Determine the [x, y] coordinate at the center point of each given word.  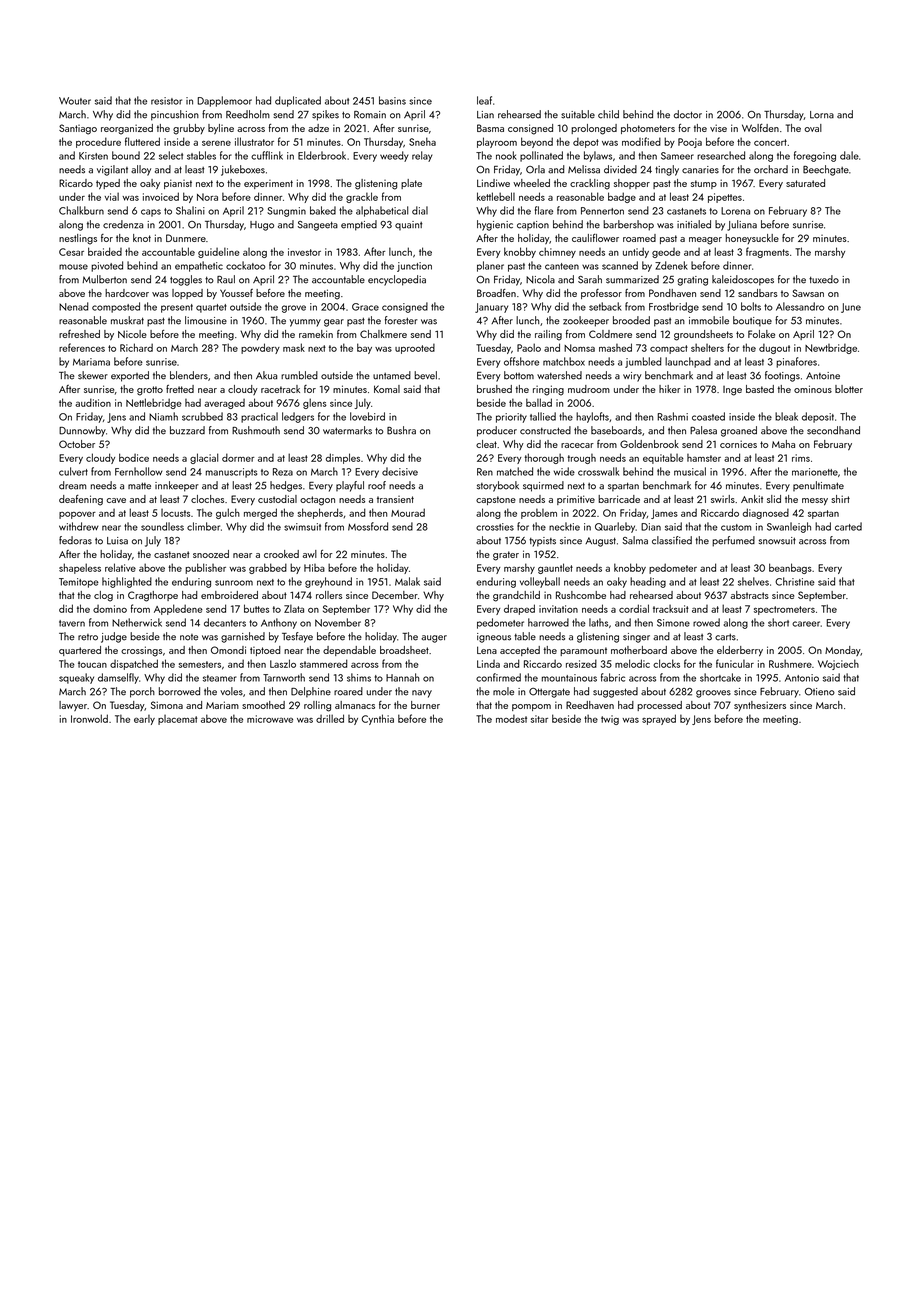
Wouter [75, 101]
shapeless [80, 568]
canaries [700, 170]
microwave [270, 719]
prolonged [594, 129]
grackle [362, 197]
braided [105, 251]
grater [506, 556]
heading [648, 582]
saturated [805, 183]
